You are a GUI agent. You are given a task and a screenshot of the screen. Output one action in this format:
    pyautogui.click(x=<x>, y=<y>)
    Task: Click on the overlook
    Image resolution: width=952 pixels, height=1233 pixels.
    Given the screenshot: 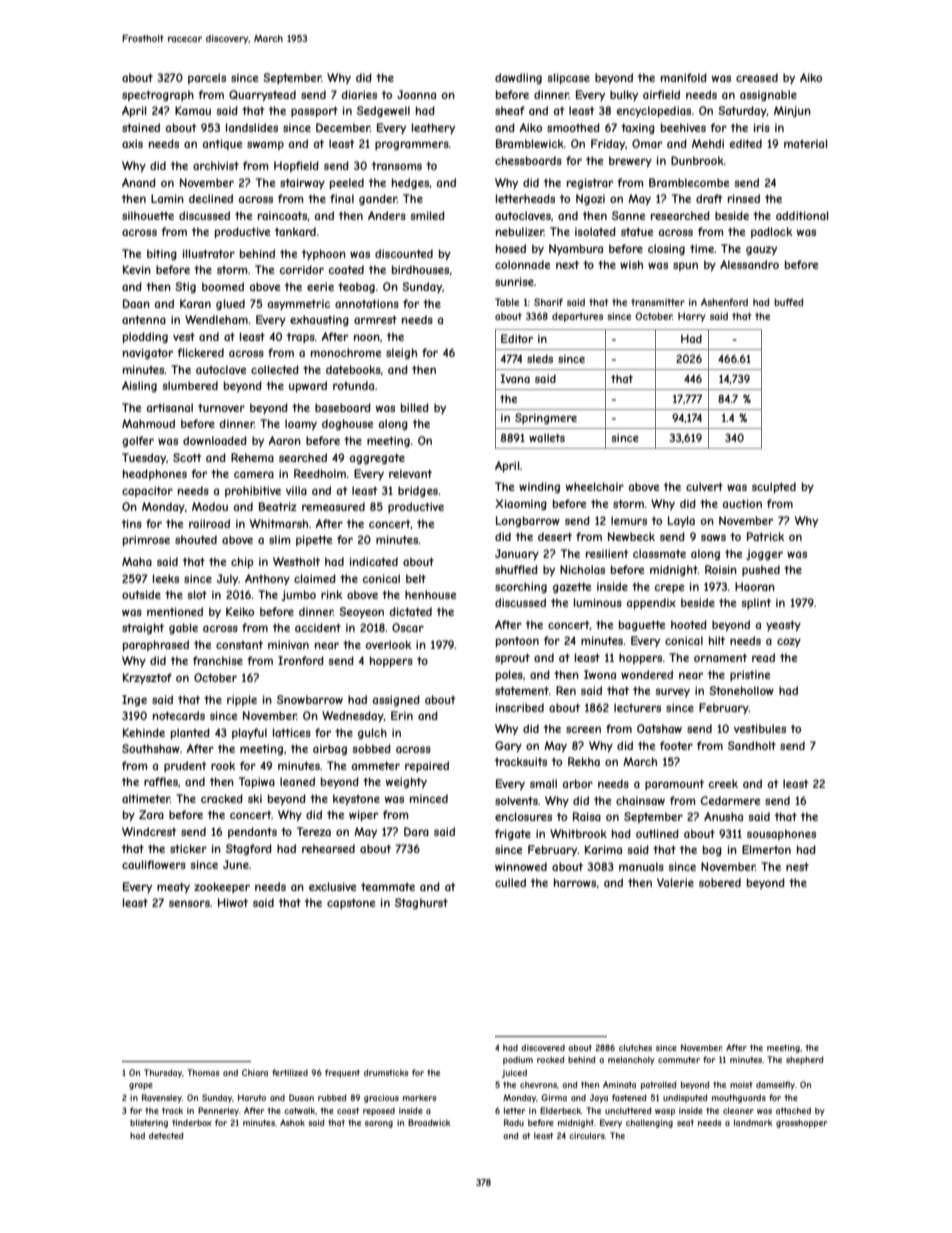 What is the action you would take?
    pyautogui.click(x=388, y=644)
